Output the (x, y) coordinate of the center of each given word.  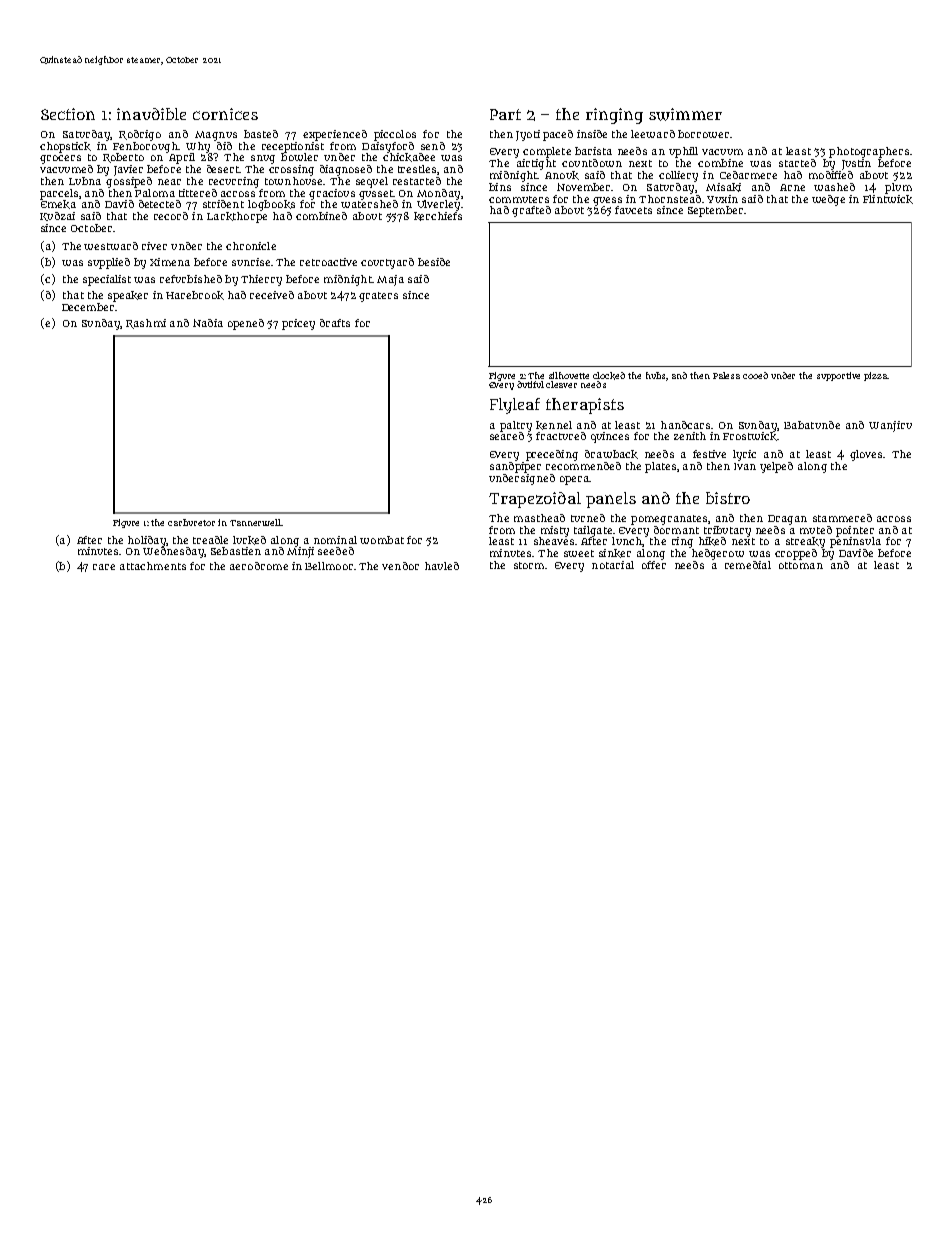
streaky (805, 542)
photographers (869, 152)
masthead (539, 518)
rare (104, 567)
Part (505, 114)
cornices (225, 114)
